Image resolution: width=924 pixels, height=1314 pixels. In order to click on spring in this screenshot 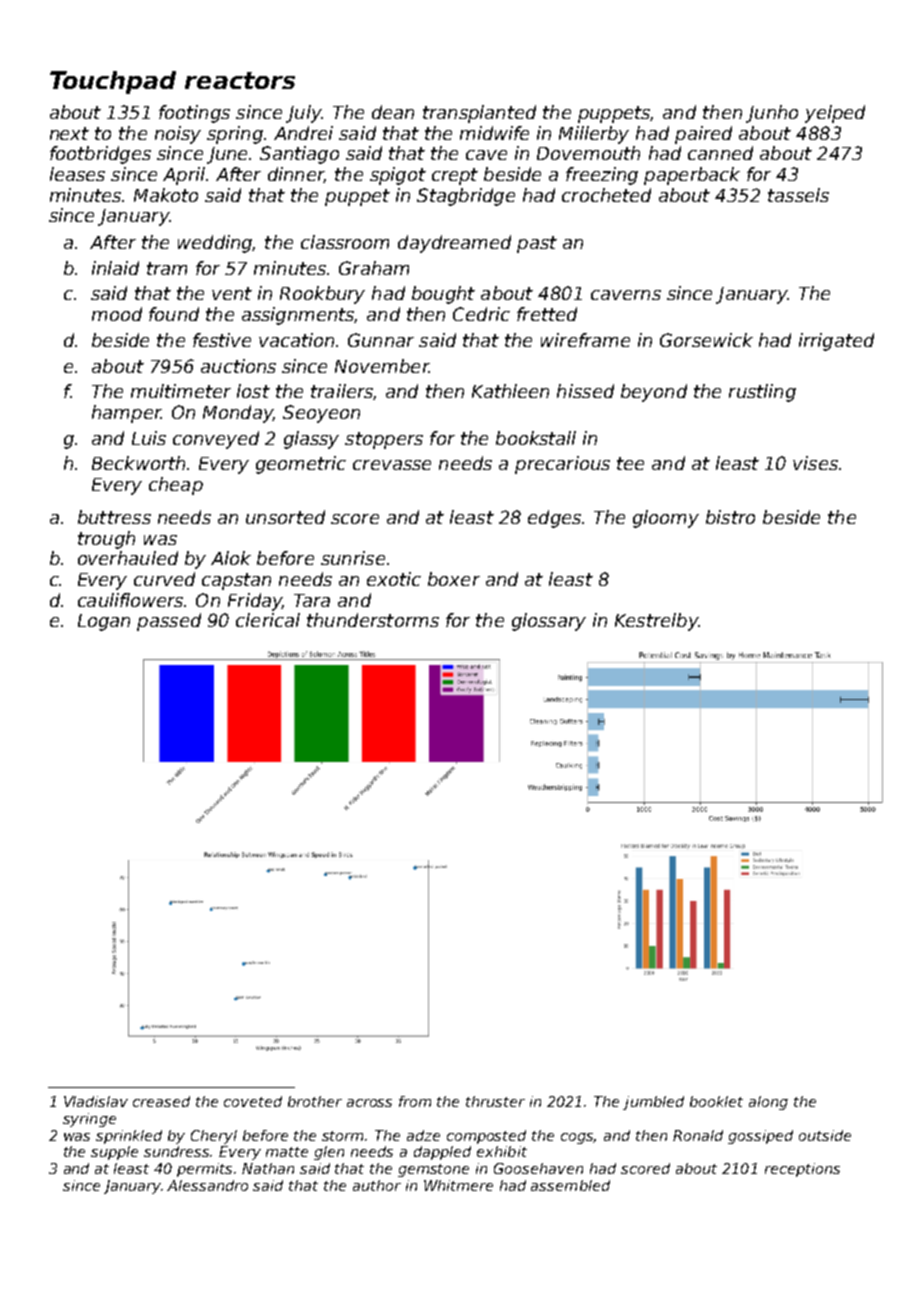, I will do `click(235, 135)`.
